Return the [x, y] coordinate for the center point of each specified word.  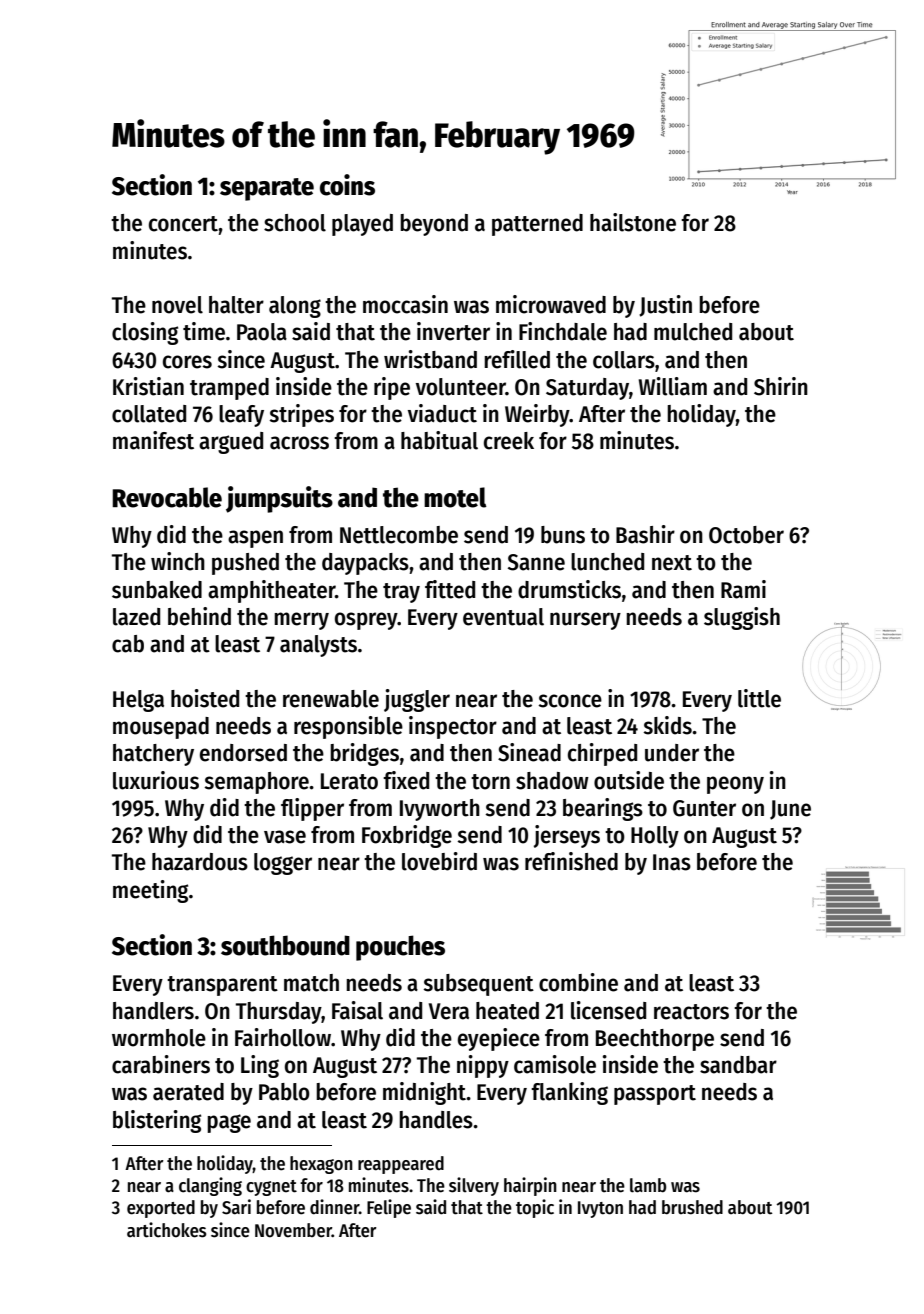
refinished [571, 861]
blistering [157, 1121]
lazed [136, 617]
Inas [672, 862]
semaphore [256, 783]
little [759, 698]
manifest [153, 440]
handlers [153, 1011]
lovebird [439, 861]
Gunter [704, 808]
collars [624, 360]
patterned [537, 225]
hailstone [633, 222]
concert [183, 224]
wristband [430, 359]
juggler [417, 700]
